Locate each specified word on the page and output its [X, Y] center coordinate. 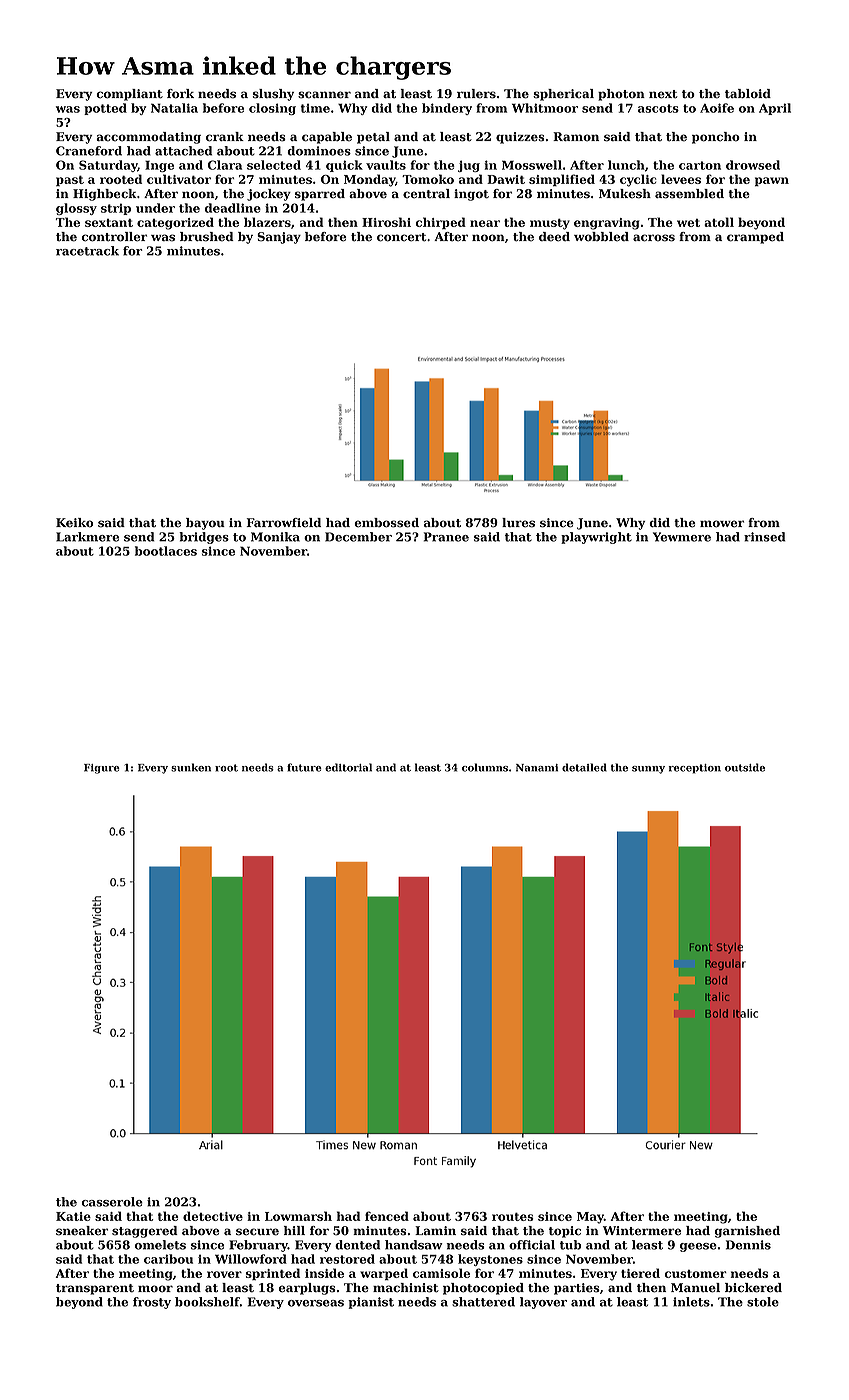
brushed [207, 237]
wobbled [601, 237]
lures [518, 523]
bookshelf [207, 1302]
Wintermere [642, 1231]
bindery [447, 109]
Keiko [74, 523]
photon [621, 95]
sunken [191, 767]
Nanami [537, 768]
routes [513, 1217]
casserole [112, 1202]
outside [745, 767]
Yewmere [682, 537]
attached [183, 151]
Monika [275, 537]
